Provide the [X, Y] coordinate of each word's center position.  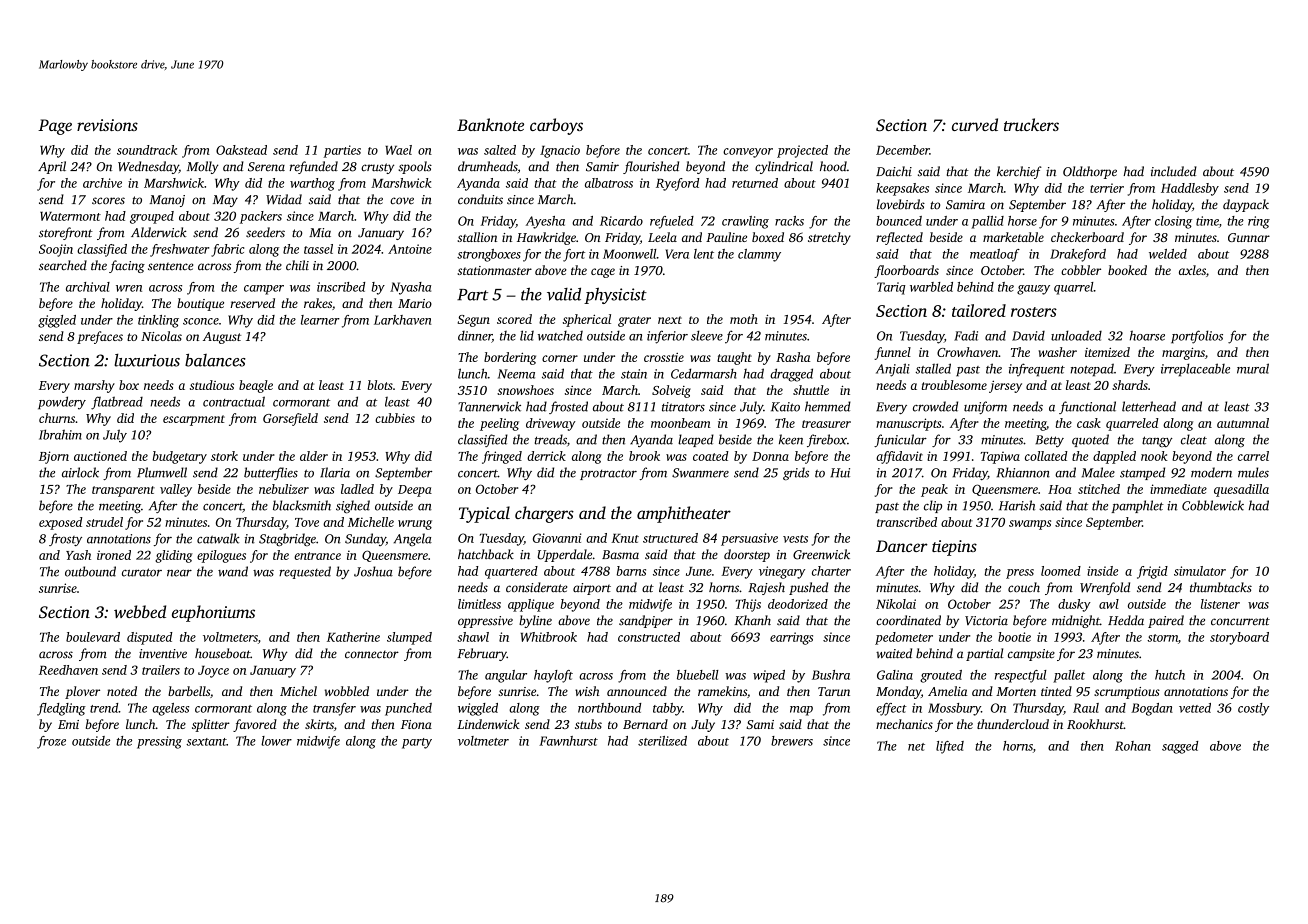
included [1174, 171]
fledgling [61, 709]
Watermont [70, 216]
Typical [484, 514]
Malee [1098, 472]
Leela [662, 237]
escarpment [194, 420]
